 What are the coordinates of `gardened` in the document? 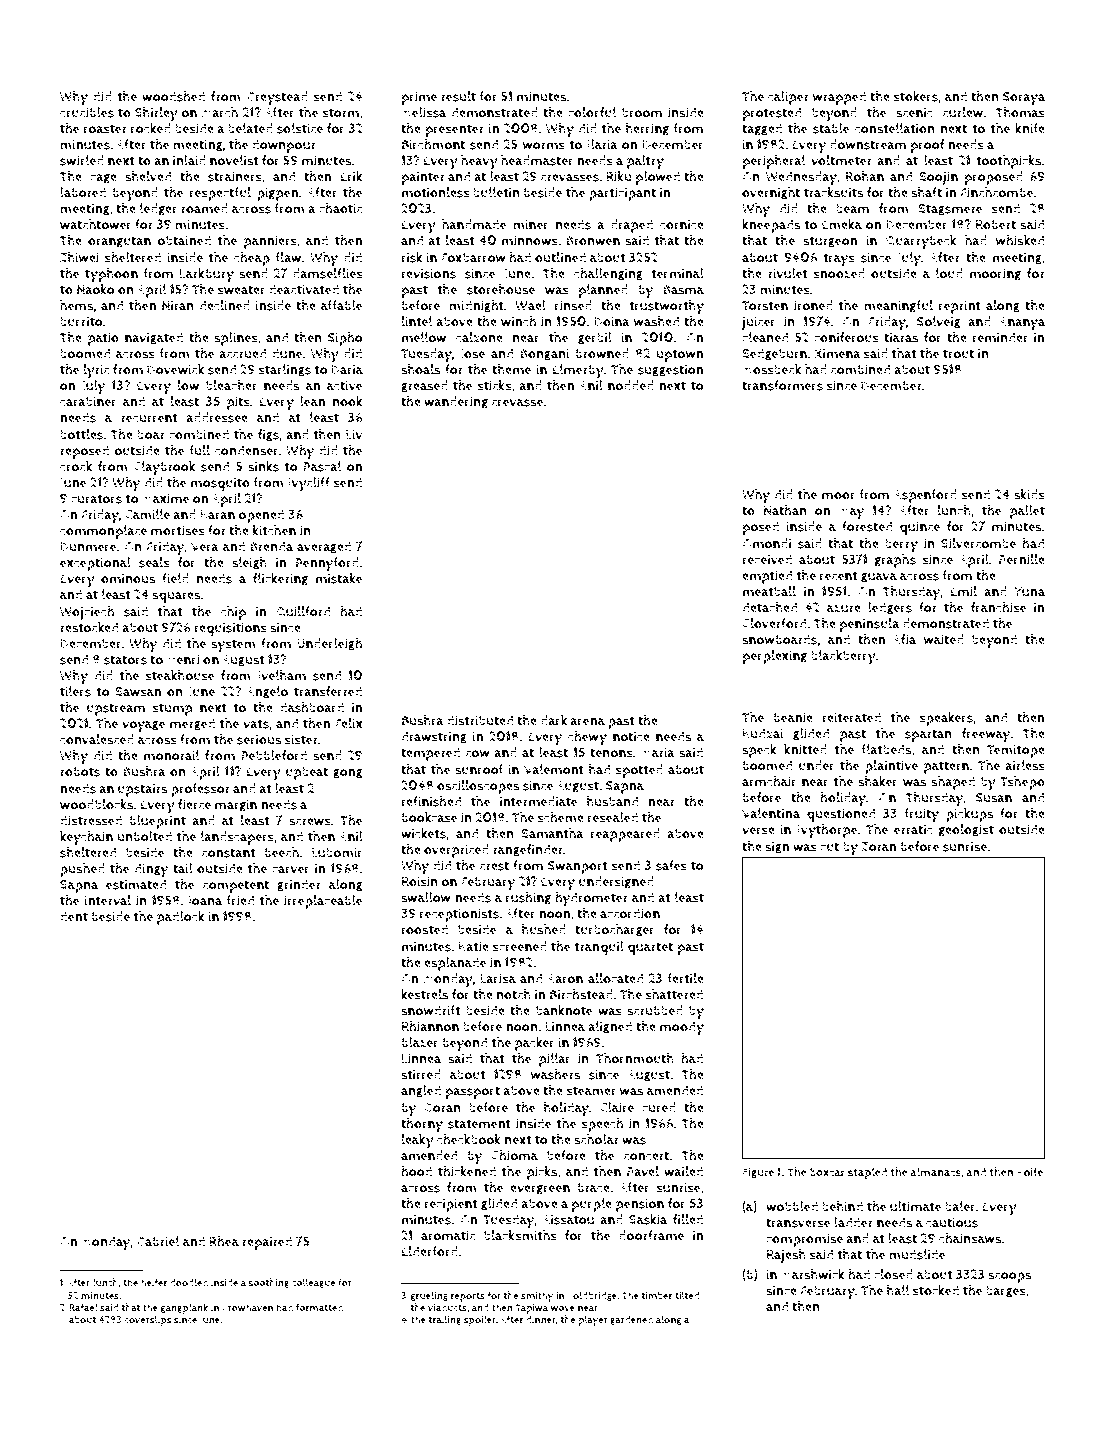 It's located at (631, 1320).
